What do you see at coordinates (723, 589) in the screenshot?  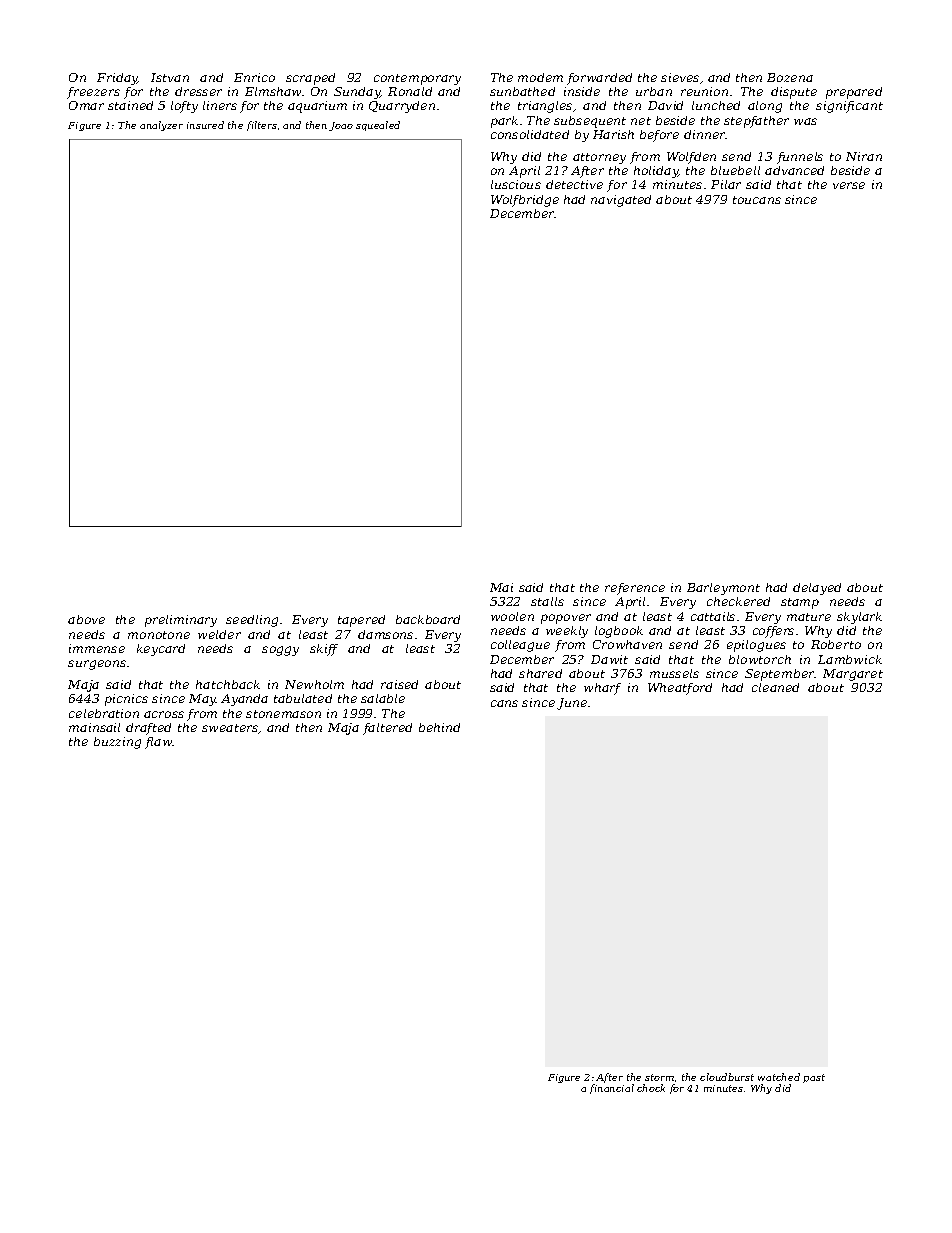 I see `Barleymont` at bounding box center [723, 589].
